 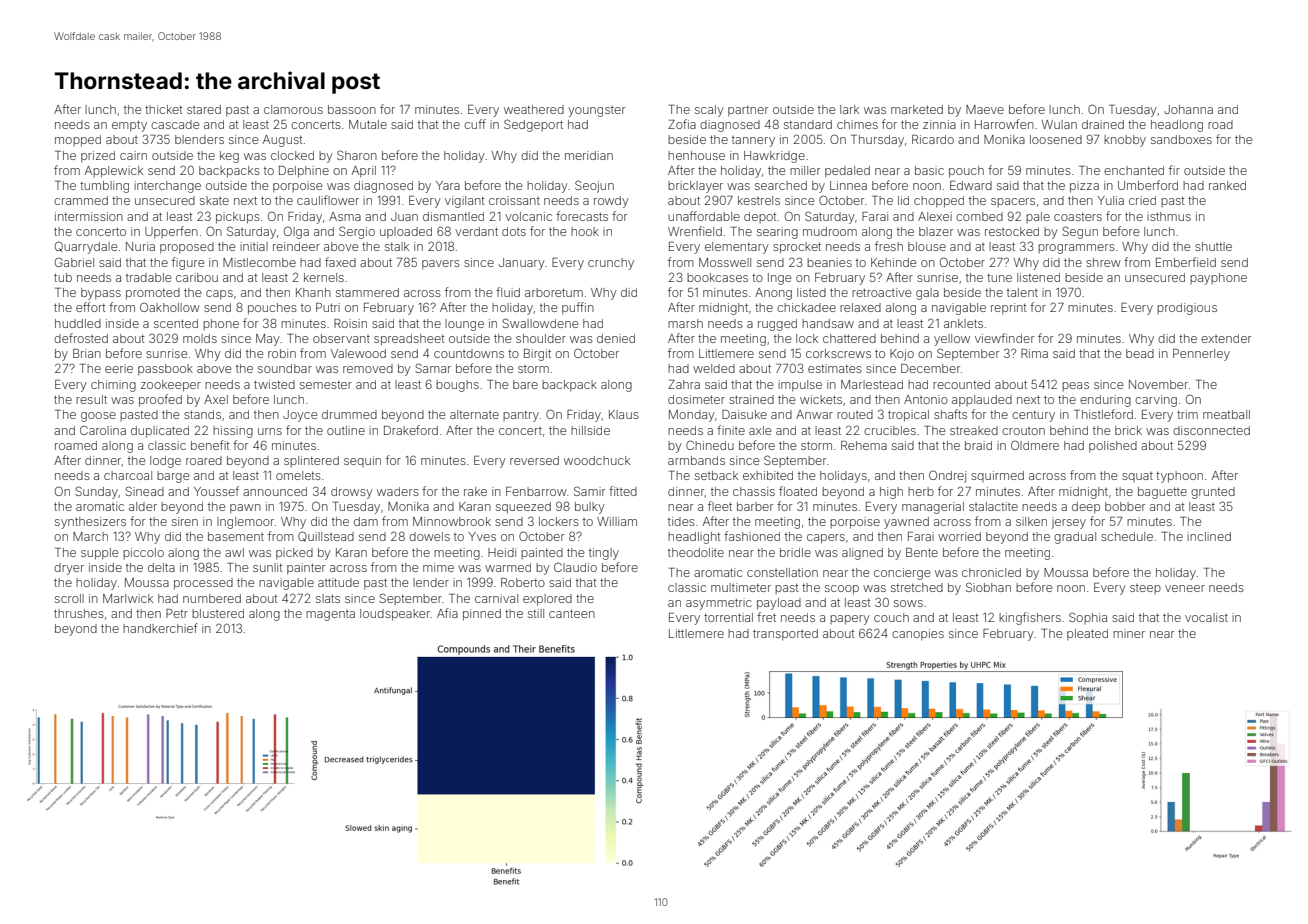 What do you see at coordinates (160, 628) in the screenshot?
I see `handkerchief` at bounding box center [160, 628].
